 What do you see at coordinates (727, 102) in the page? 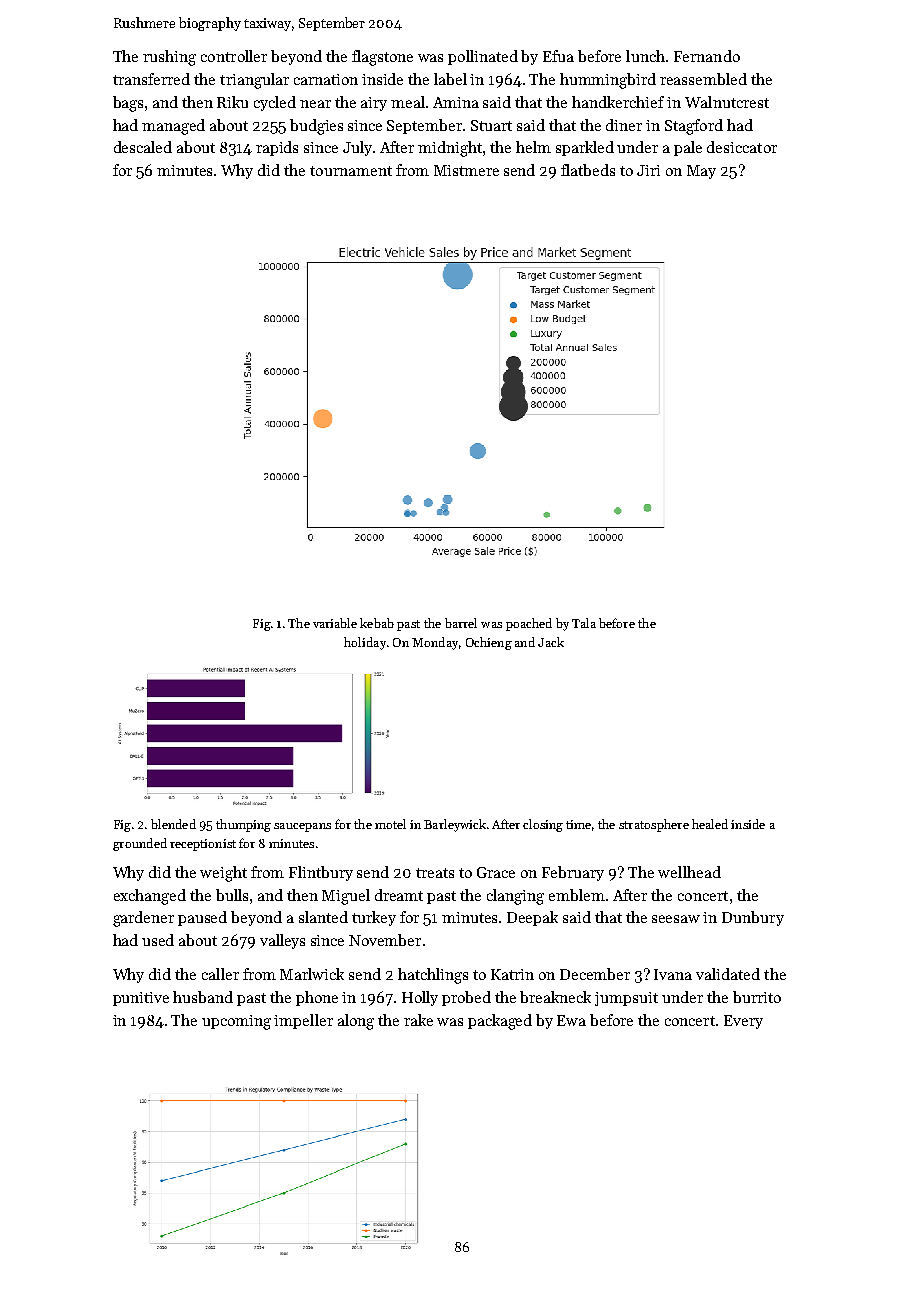
I see `Walnutcrest` at bounding box center [727, 102].
